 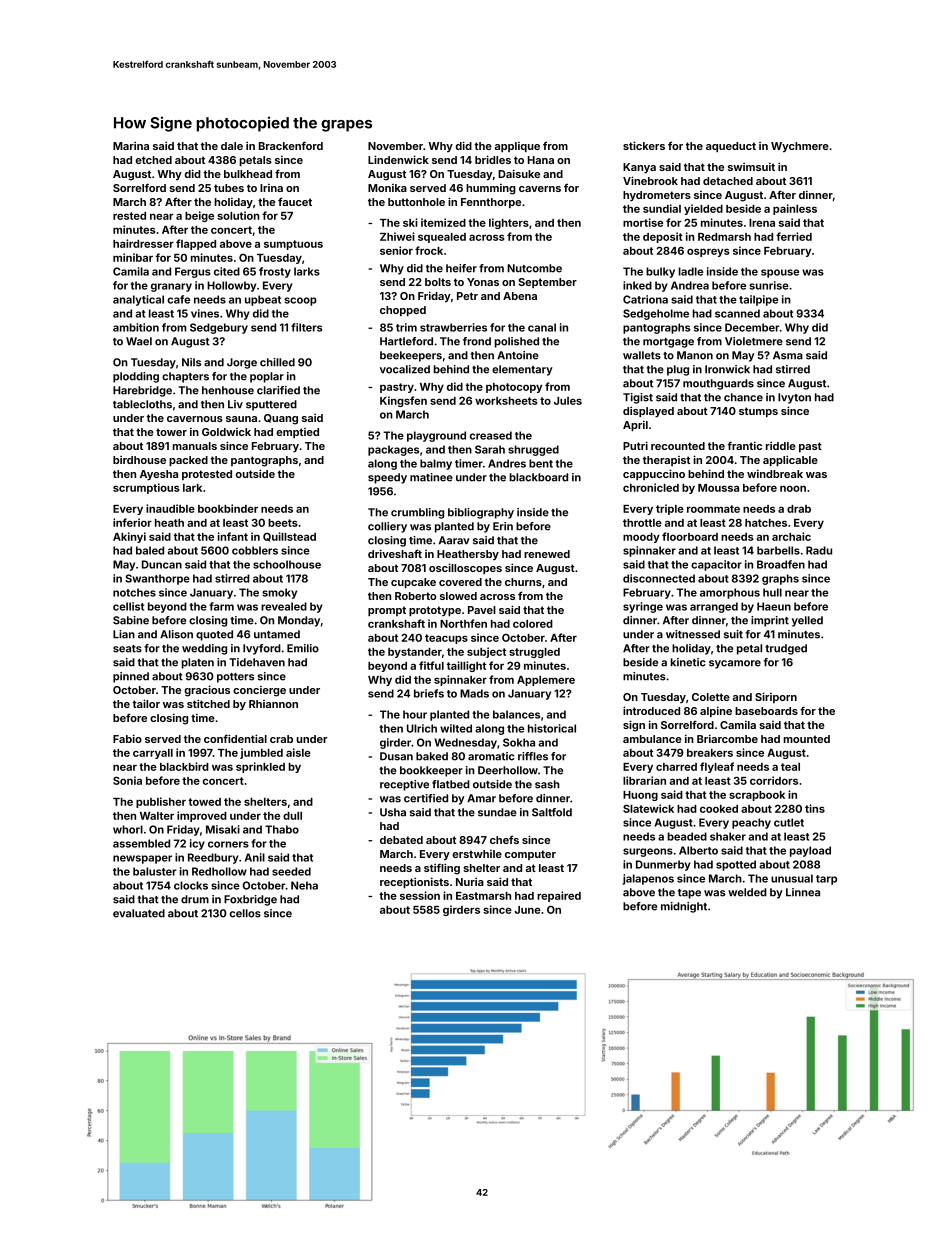 What do you see at coordinates (221, 606) in the screenshot?
I see `farm` at bounding box center [221, 606].
